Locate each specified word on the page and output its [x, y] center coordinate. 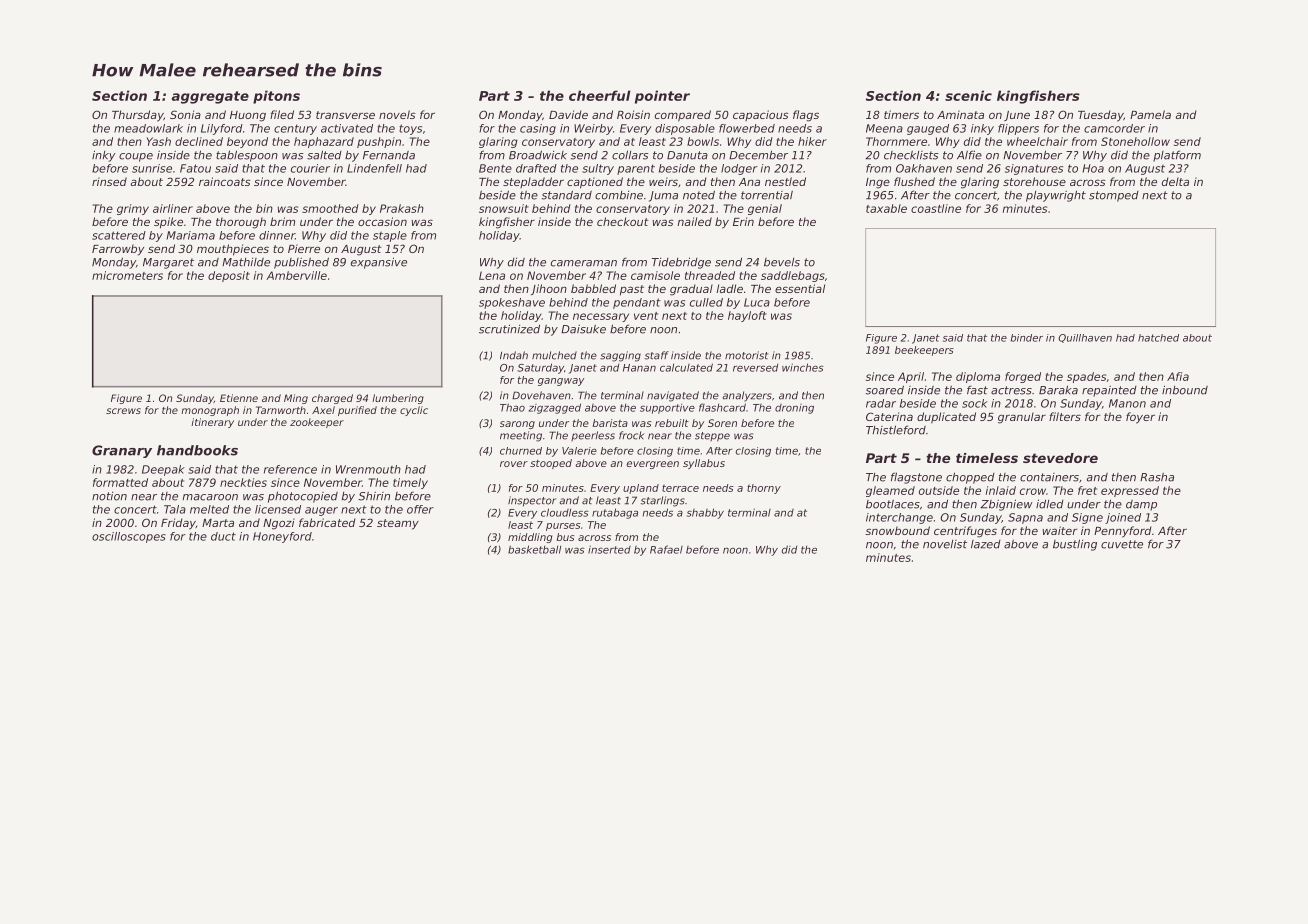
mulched [554, 355]
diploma [978, 377]
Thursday [137, 116]
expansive [379, 263]
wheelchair [1037, 141]
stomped [1114, 196]
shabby [705, 513]
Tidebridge [681, 263]
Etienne [239, 398]
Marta [218, 523]
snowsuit [504, 208]
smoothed [330, 208]
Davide [568, 114]
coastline [936, 208]
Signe [1087, 518]
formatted [120, 482]
